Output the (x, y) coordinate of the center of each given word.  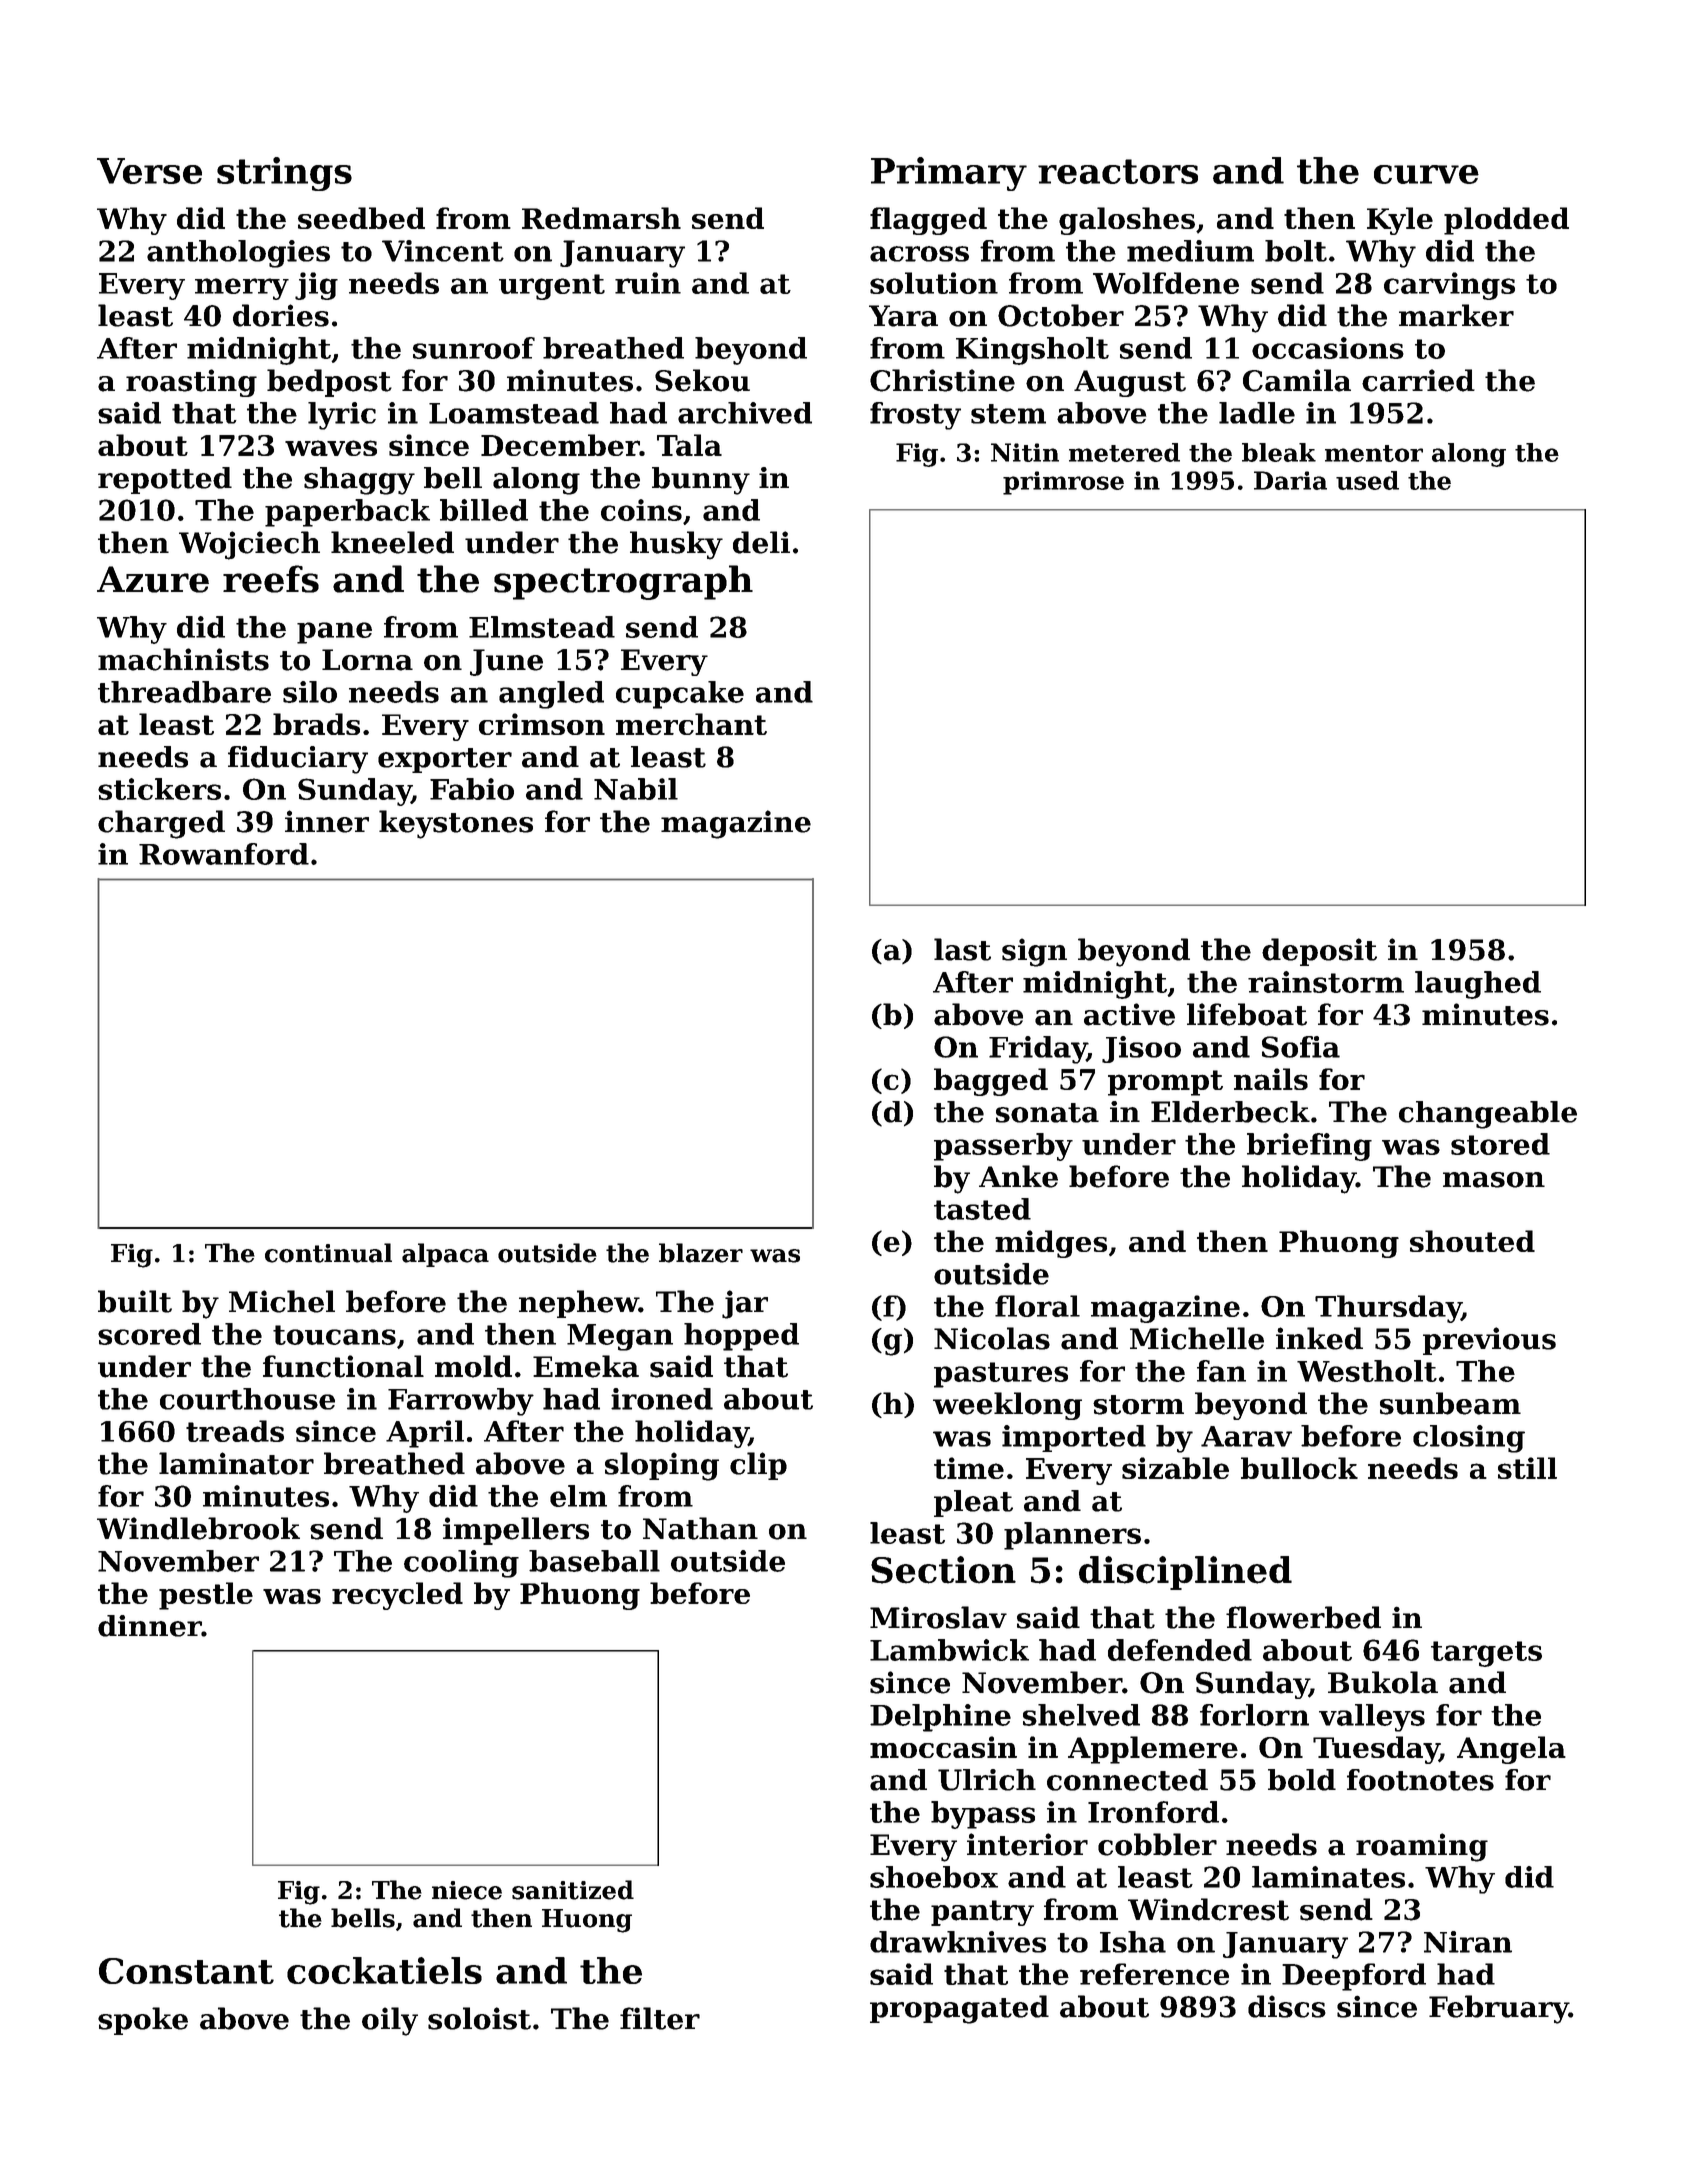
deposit (1319, 952)
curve (1426, 174)
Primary (949, 174)
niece (467, 1890)
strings (284, 174)
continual (328, 1253)
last (962, 949)
